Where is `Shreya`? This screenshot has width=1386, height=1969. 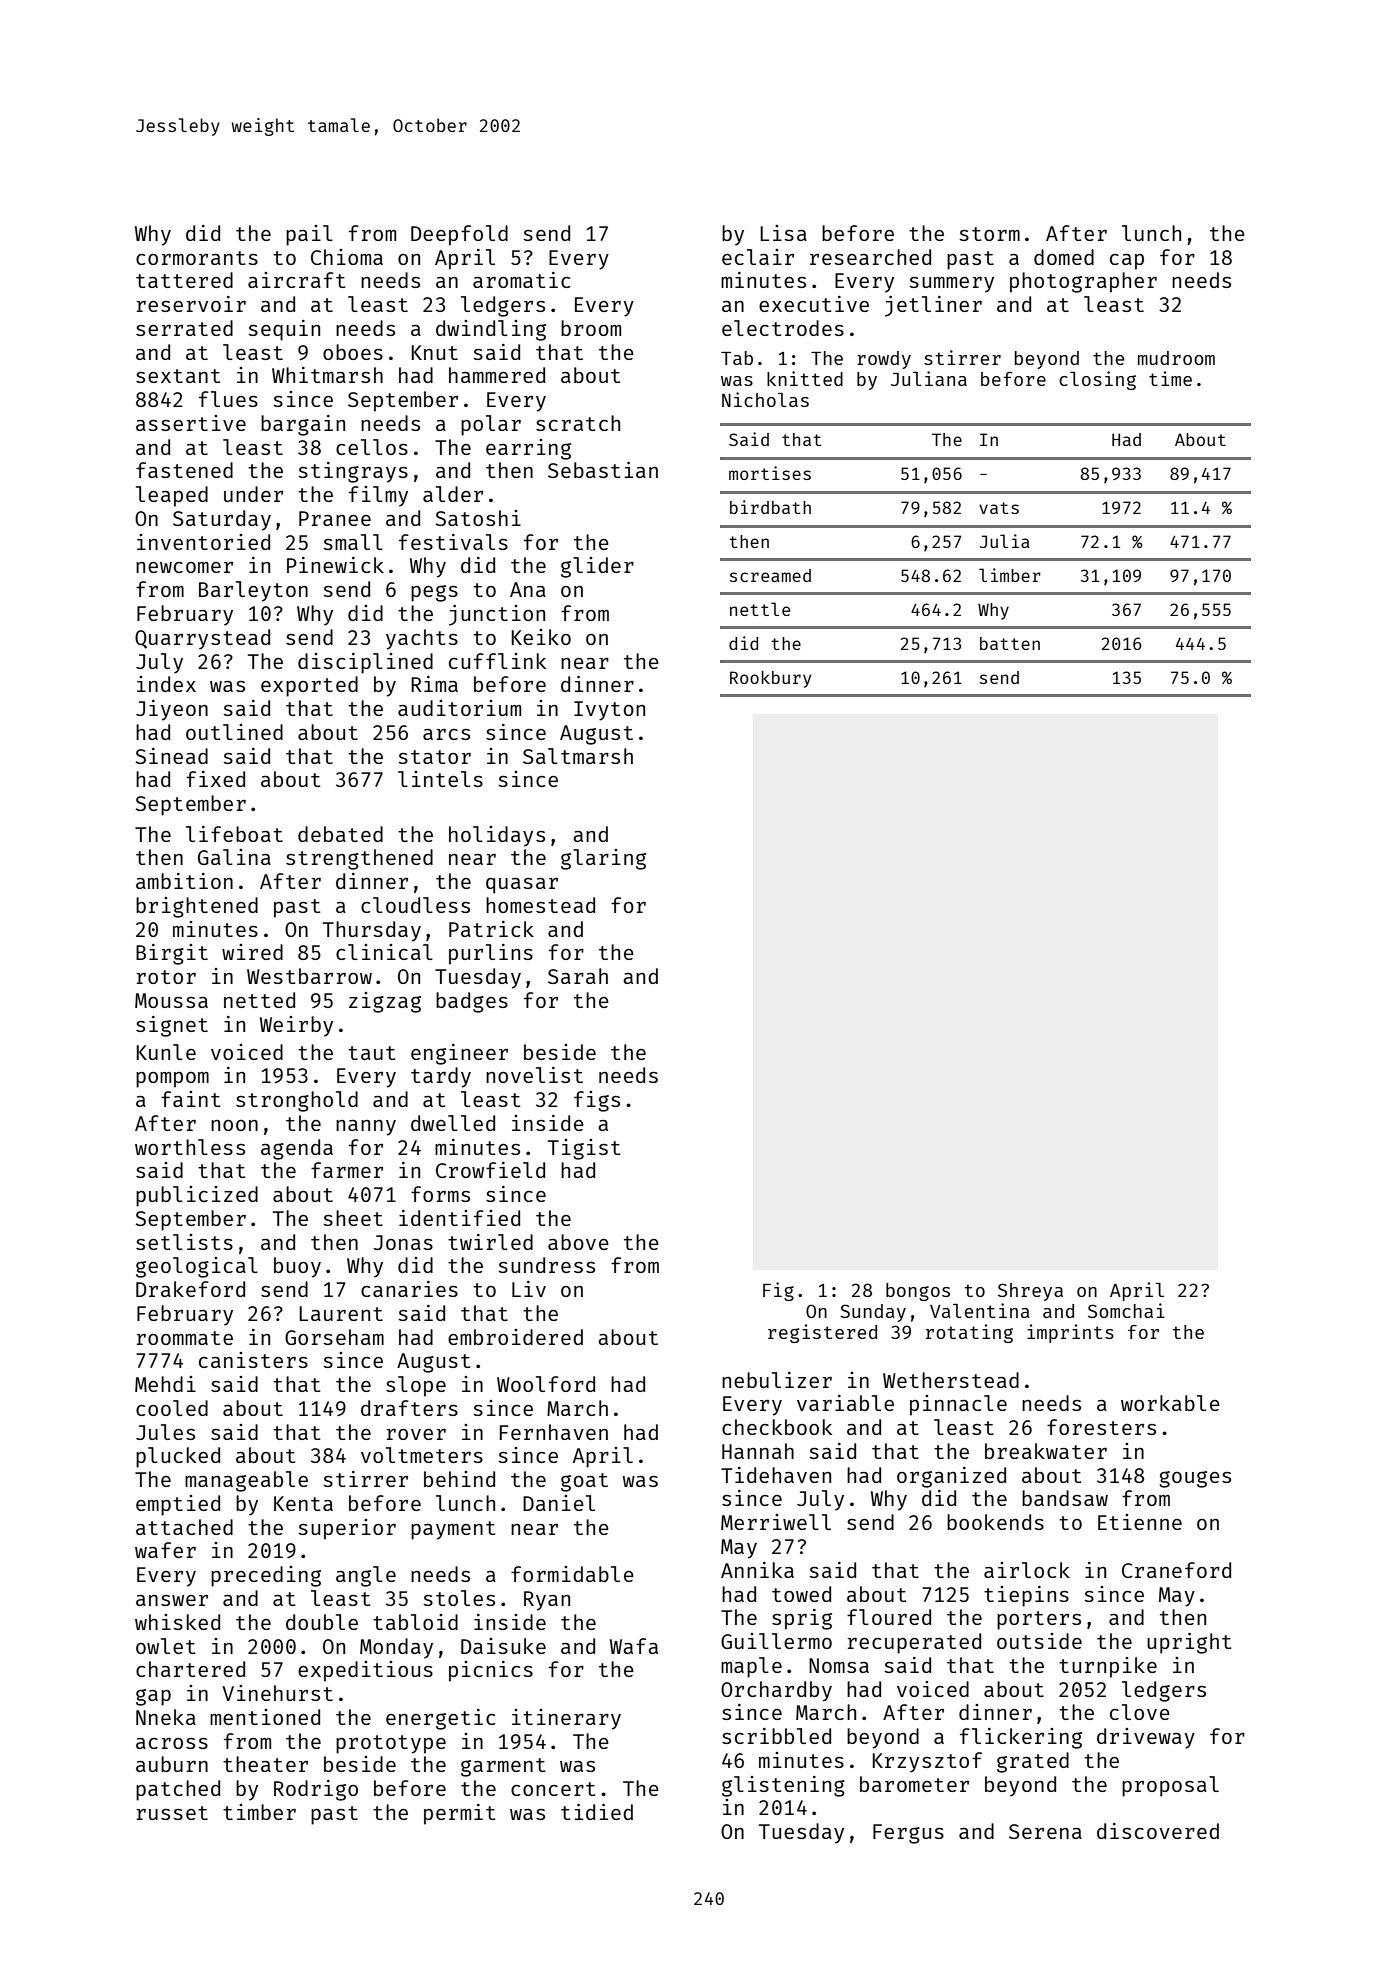 Shreya is located at coordinates (1030, 1292).
